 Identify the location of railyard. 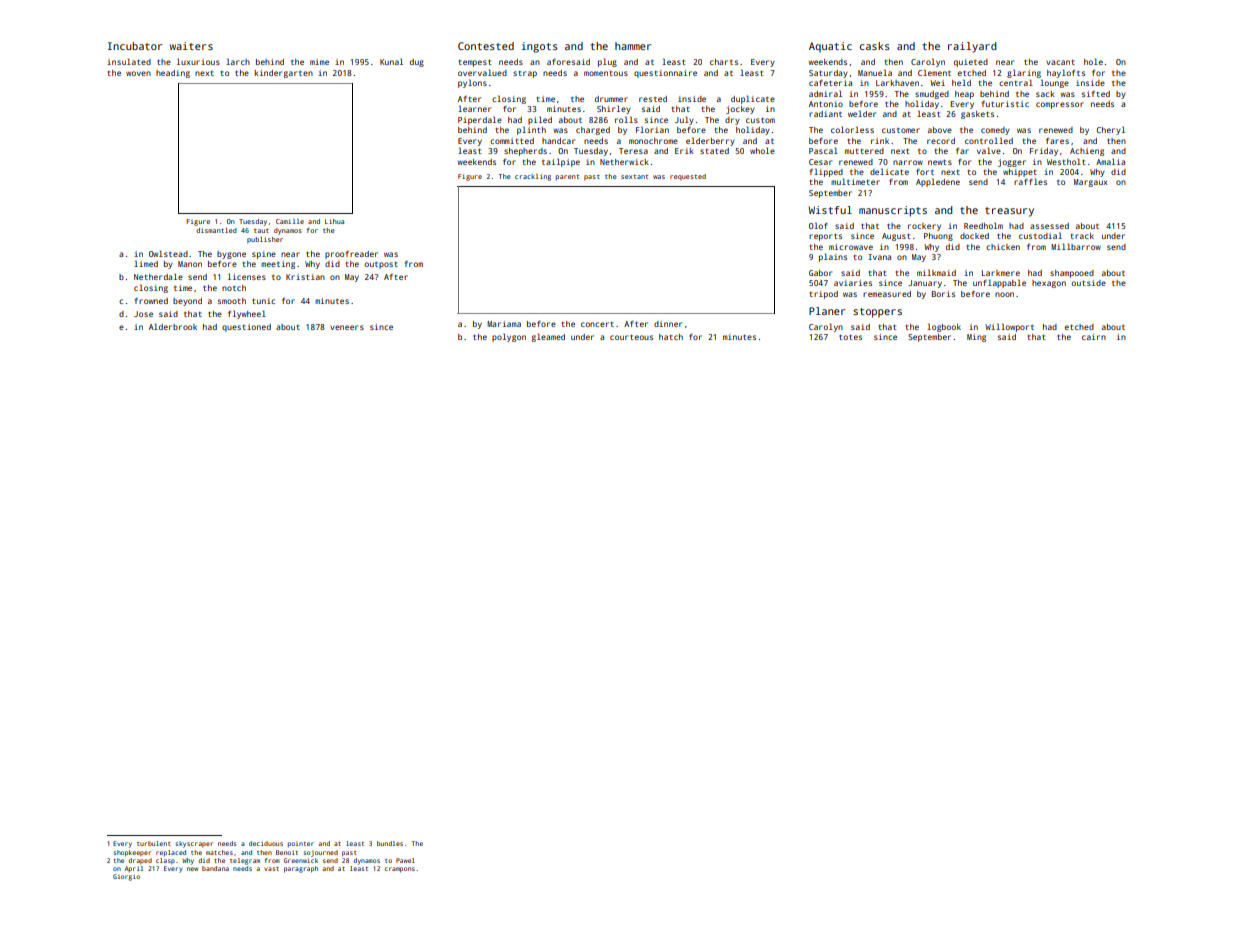
(972, 47).
